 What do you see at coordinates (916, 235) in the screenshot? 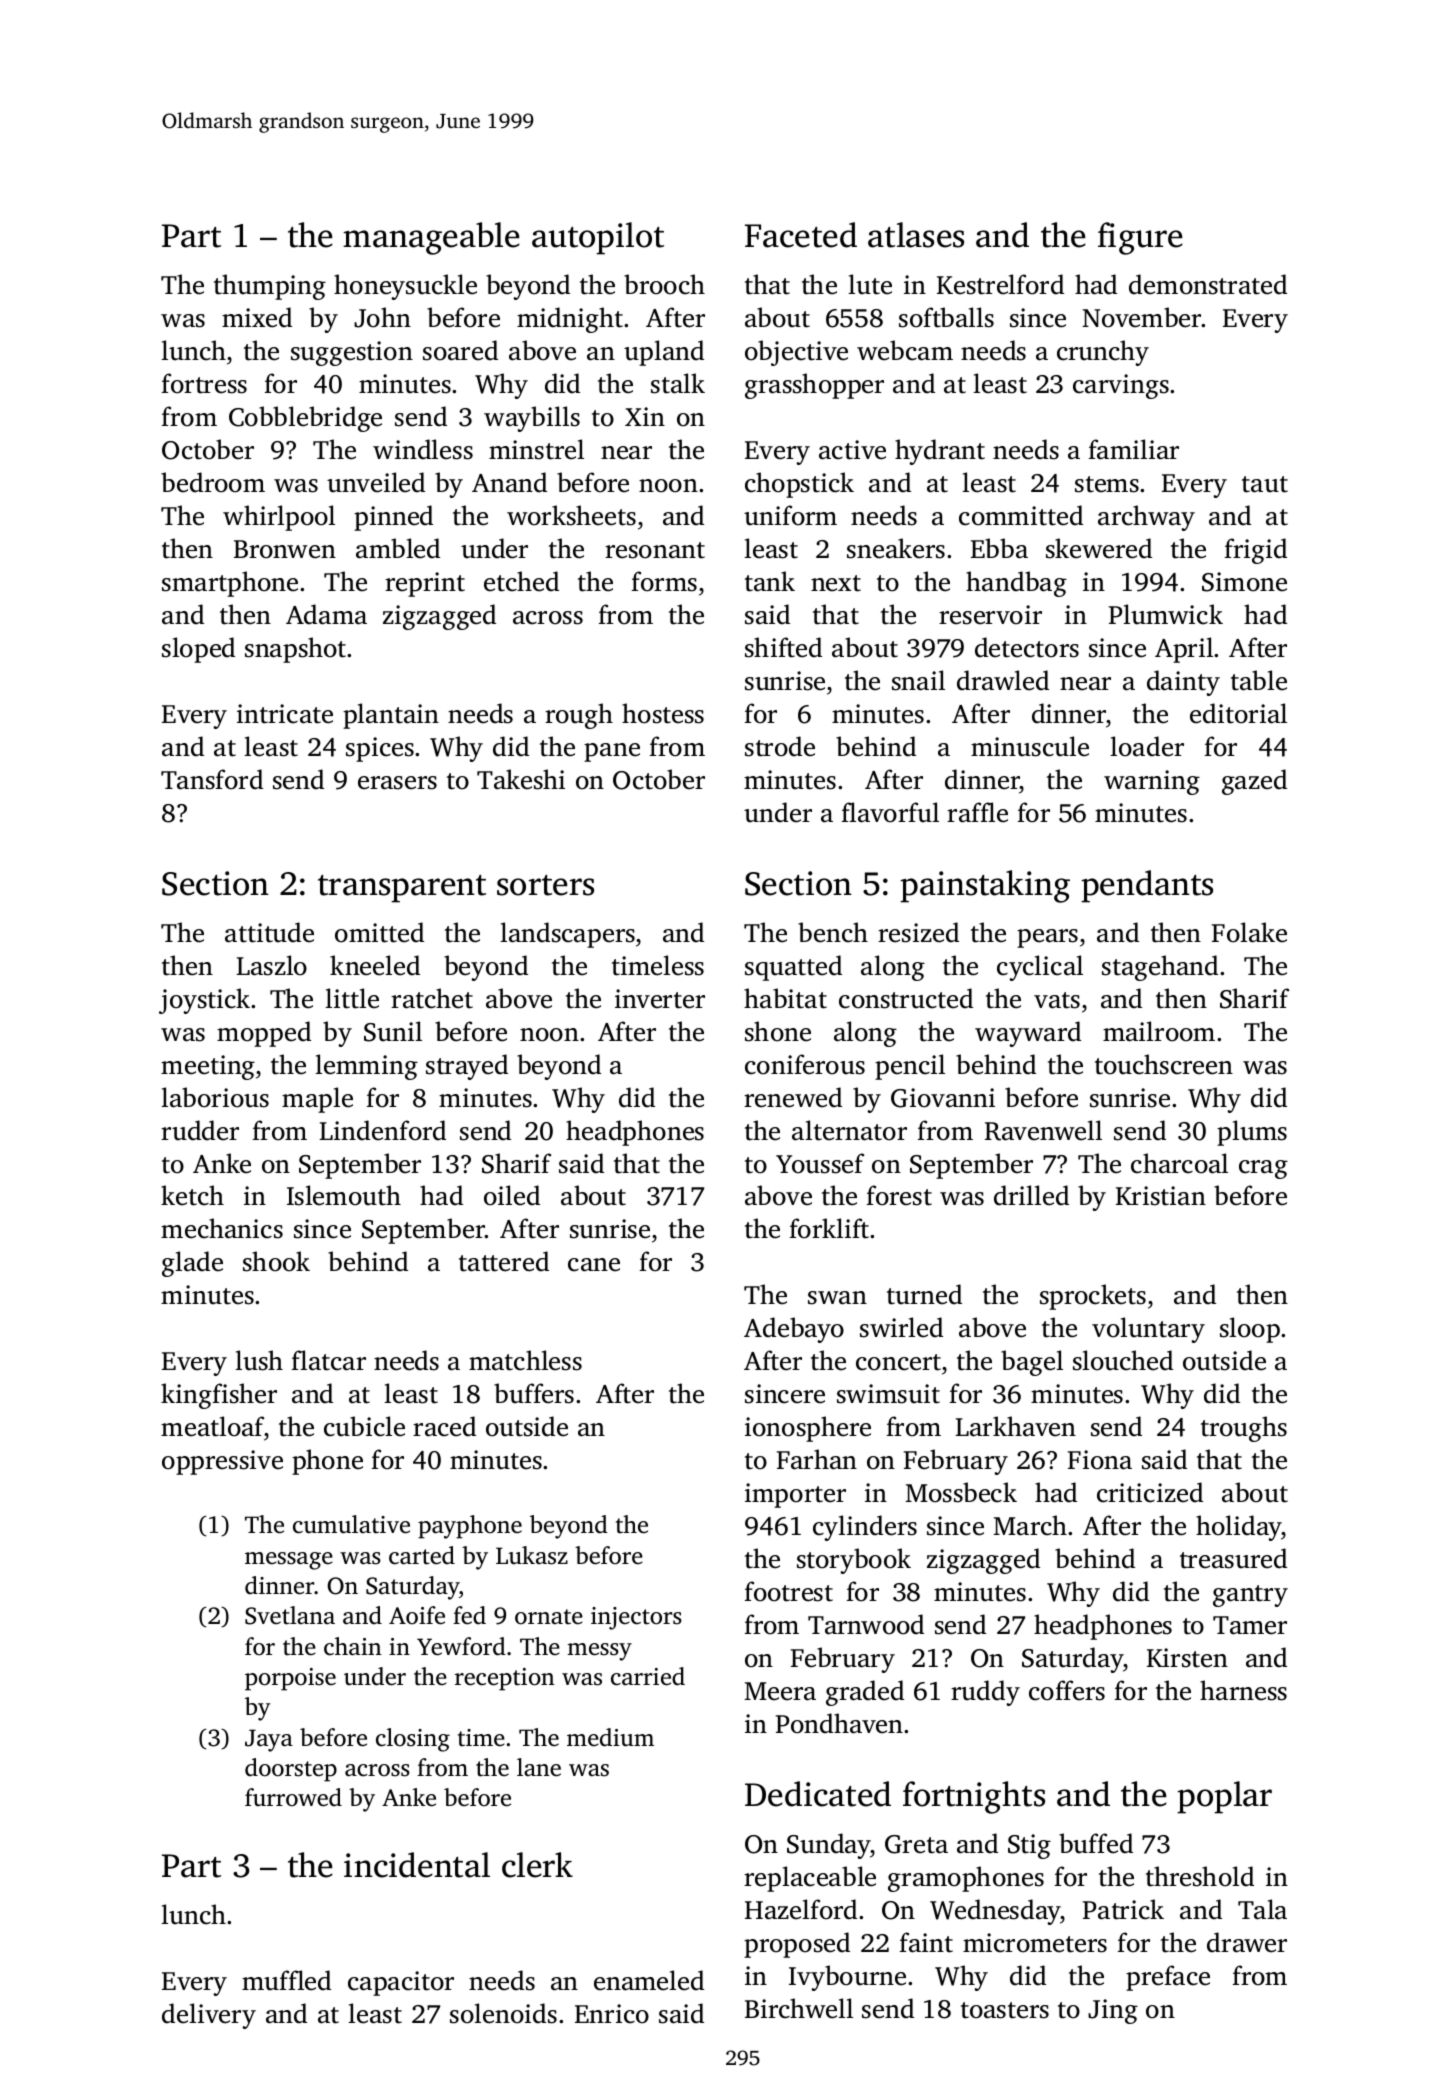
I see `atlases` at bounding box center [916, 235].
